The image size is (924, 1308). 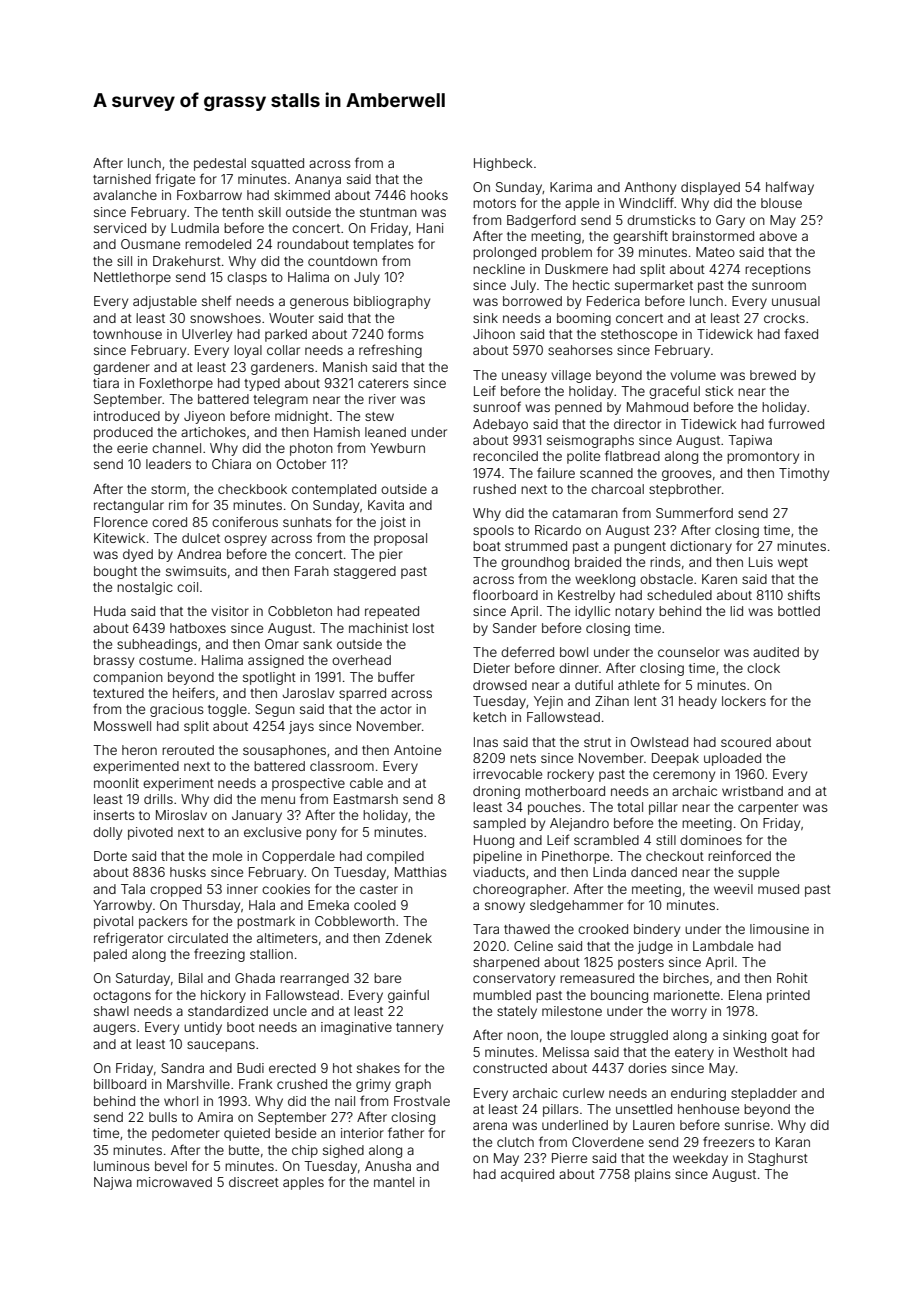 I want to click on untidy, so click(x=203, y=1028).
